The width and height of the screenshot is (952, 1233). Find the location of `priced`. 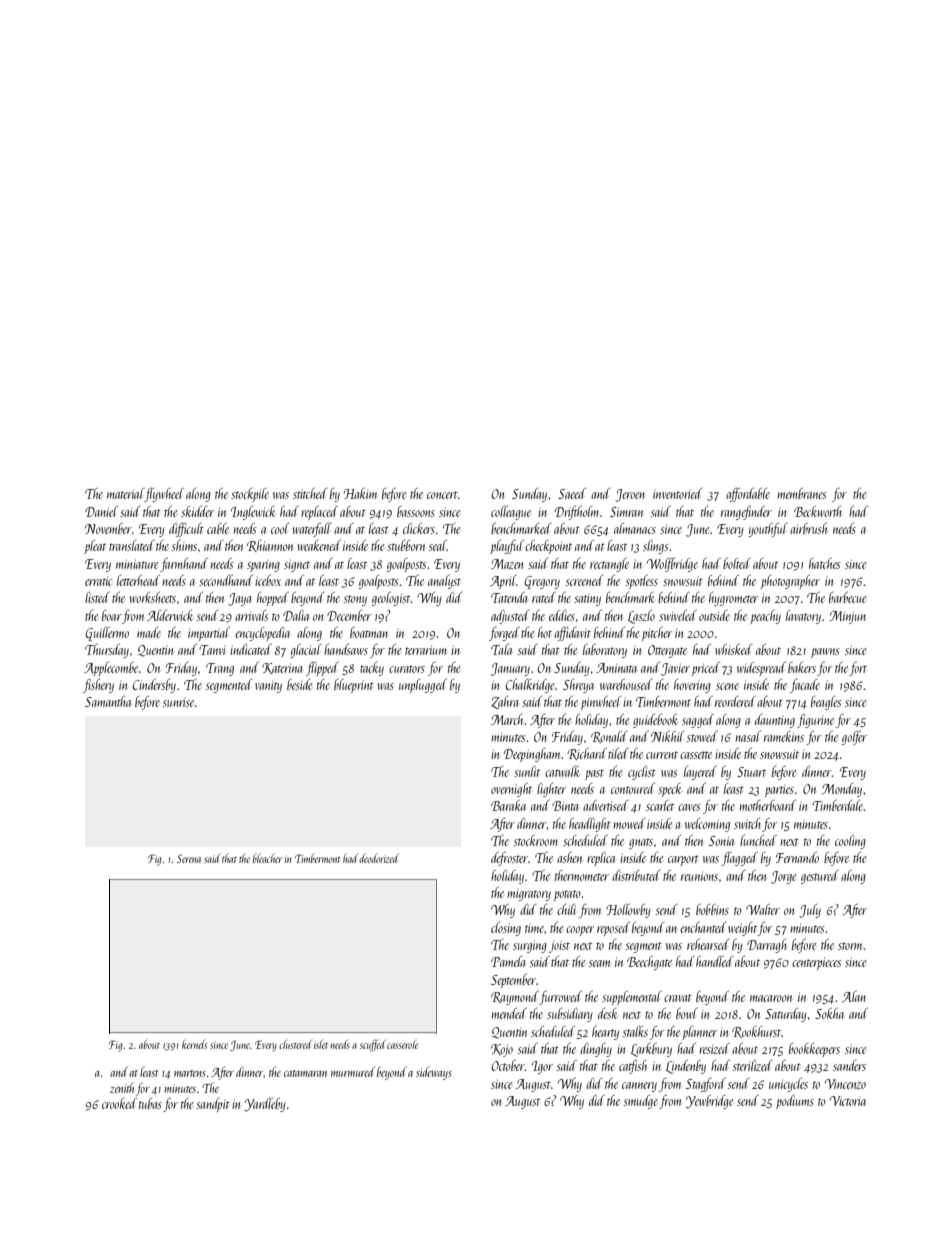

priced is located at coordinates (706, 669).
